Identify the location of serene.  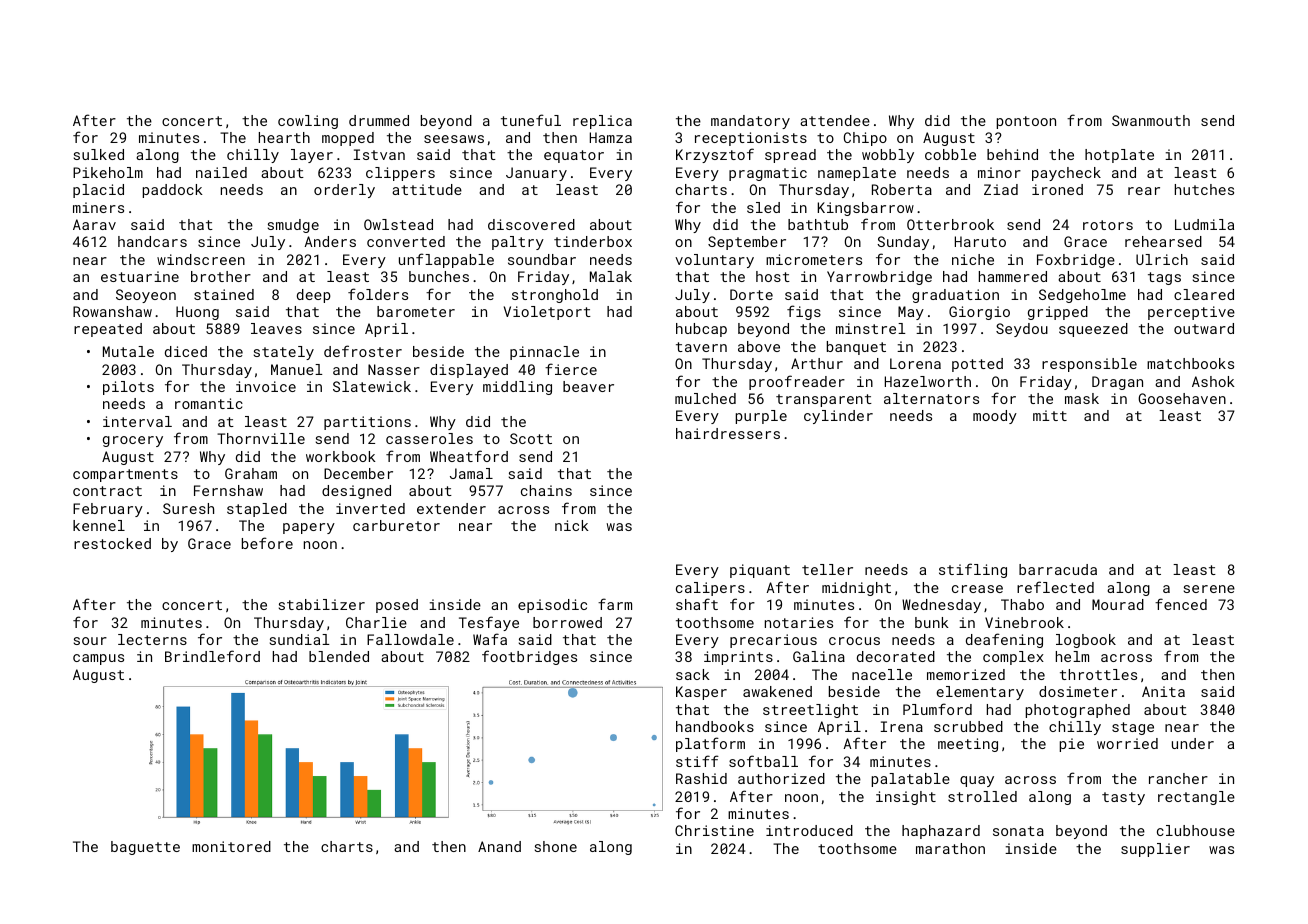
(1209, 589).
